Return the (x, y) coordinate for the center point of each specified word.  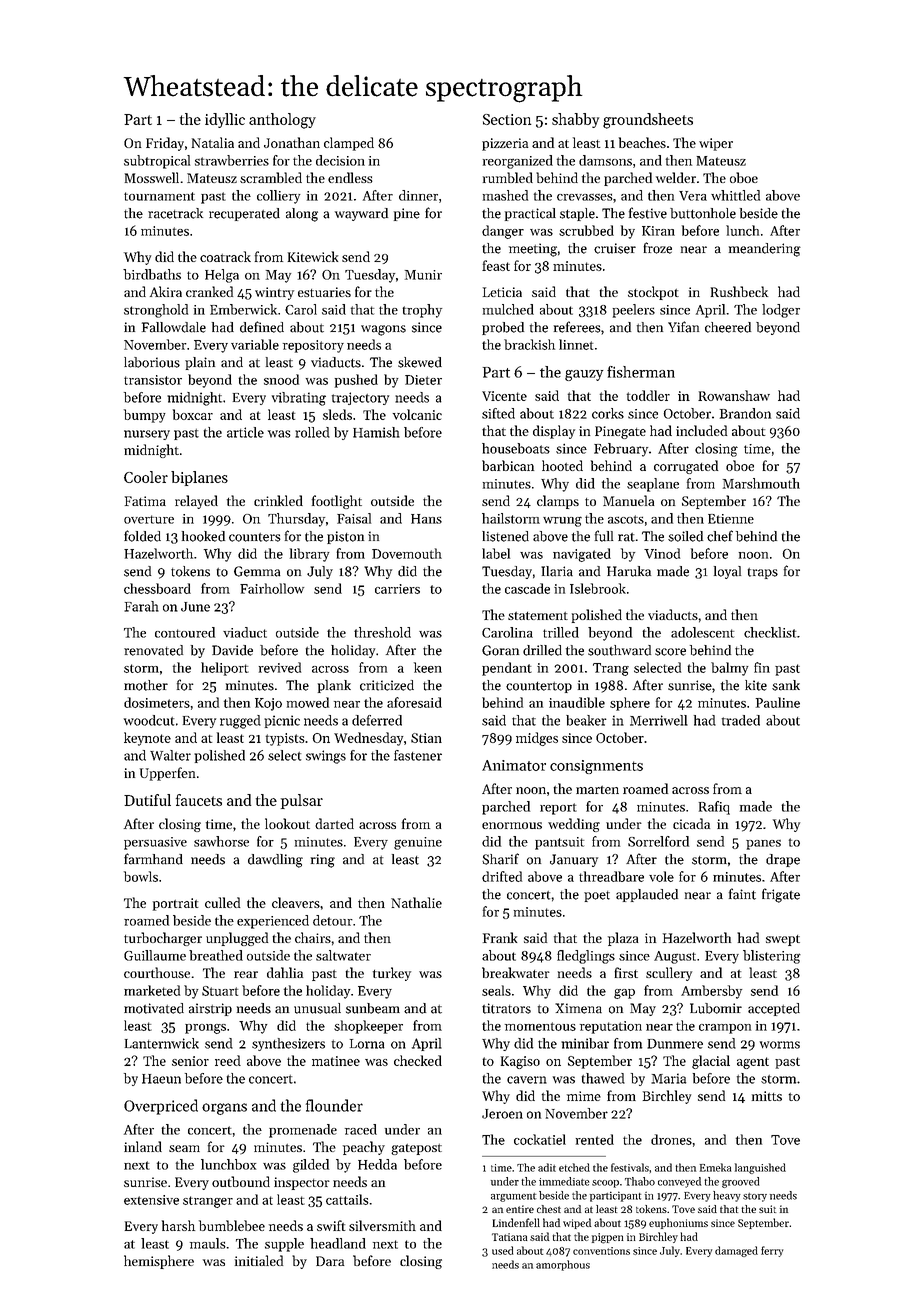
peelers (634, 311)
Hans (426, 519)
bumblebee (232, 1225)
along (302, 215)
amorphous (563, 1265)
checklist (770, 632)
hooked (203, 536)
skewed (420, 362)
